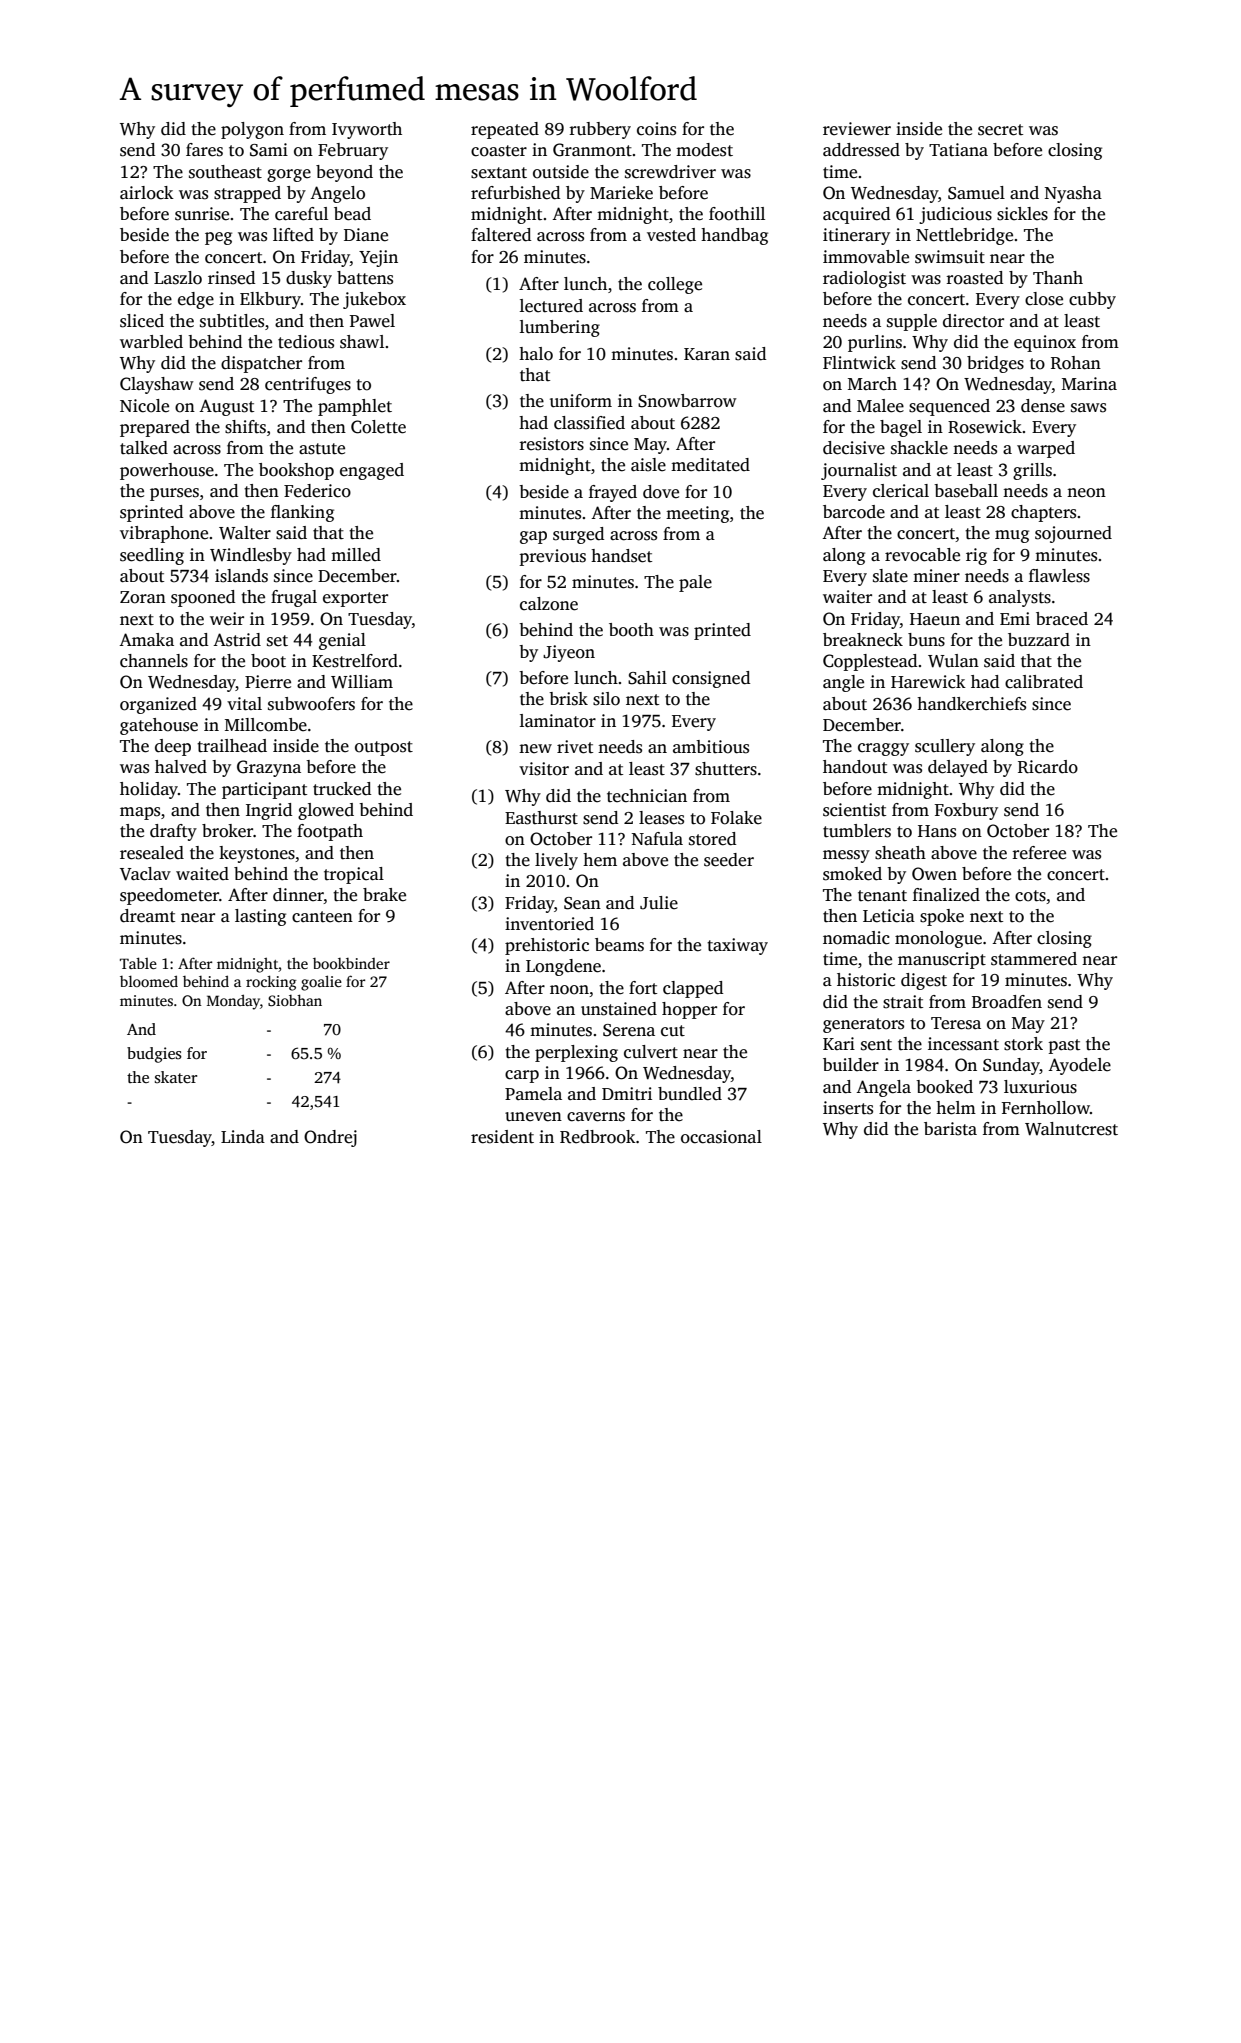 The height and width of the screenshot is (2043, 1241). Describe the element at coordinates (251, 556) in the screenshot. I see `Windlesby` at that location.
